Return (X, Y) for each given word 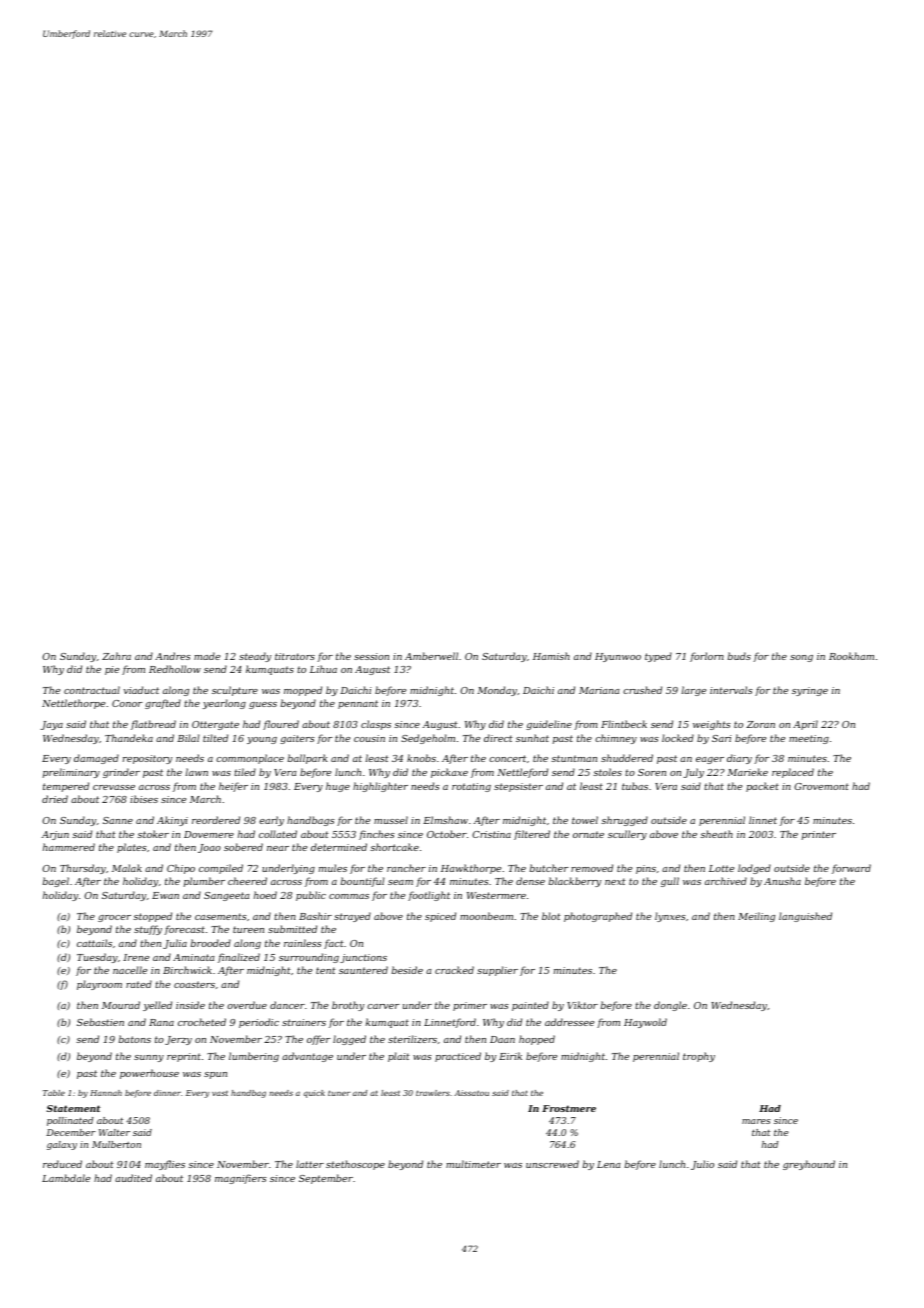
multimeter (473, 1164)
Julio (702, 1165)
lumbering (254, 1057)
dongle (670, 1006)
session (371, 656)
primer (470, 1006)
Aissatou (472, 1093)
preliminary (71, 773)
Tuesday (97, 958)
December (71, 1132)
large (694, 691)
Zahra (116, 656)
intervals (731, 690)
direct (498, 738)
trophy (699, 1057)
